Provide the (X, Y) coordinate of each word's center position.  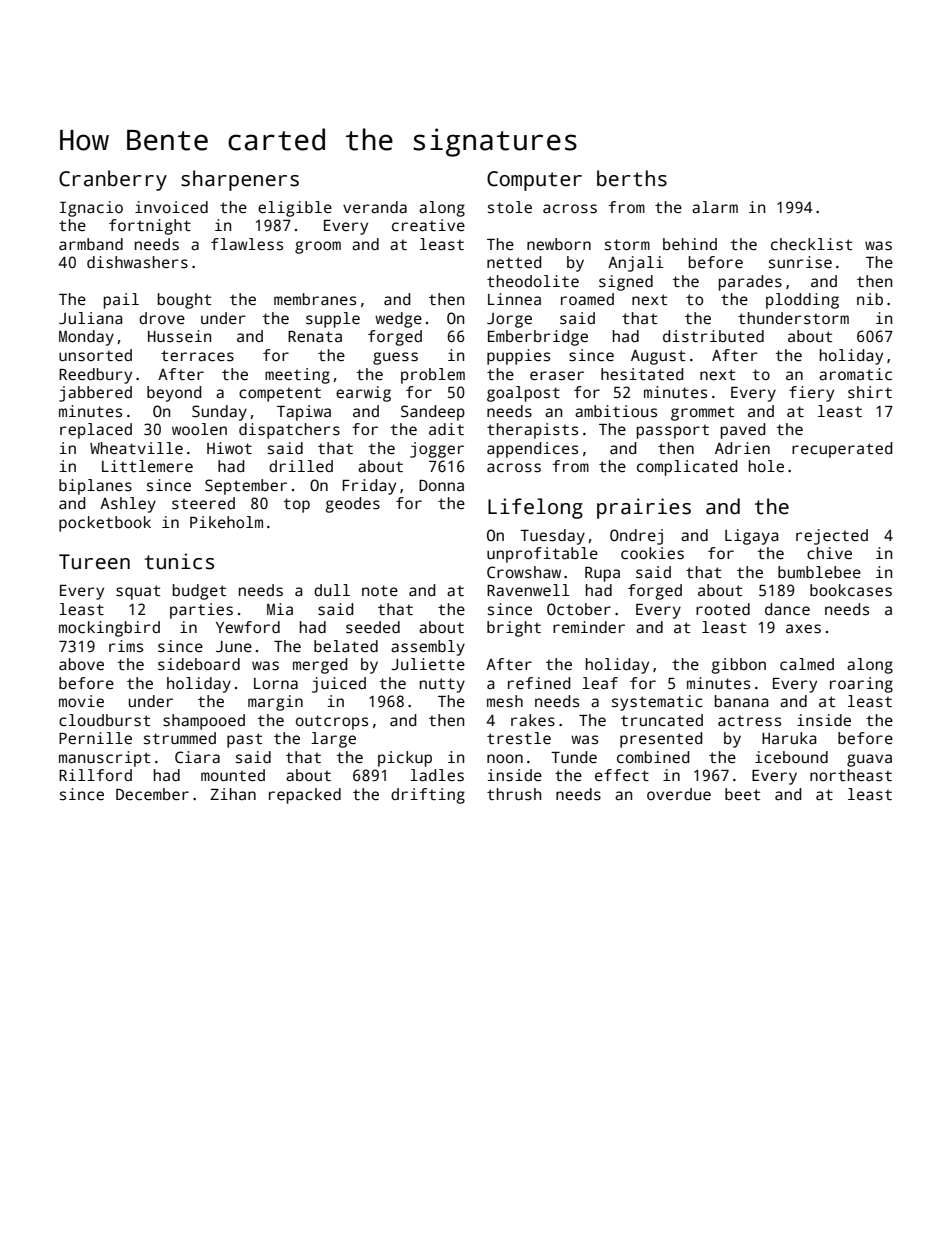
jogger (437, 450)
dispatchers (289, 431)
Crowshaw (524, 572)
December (152, 794)
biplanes (95, 487)
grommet (702, 413)
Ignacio (91, 209)
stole (510, 207)
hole (766, 466)
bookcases (851, 590)
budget (199, 592)
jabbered (95, 394)
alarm (715, 207)
